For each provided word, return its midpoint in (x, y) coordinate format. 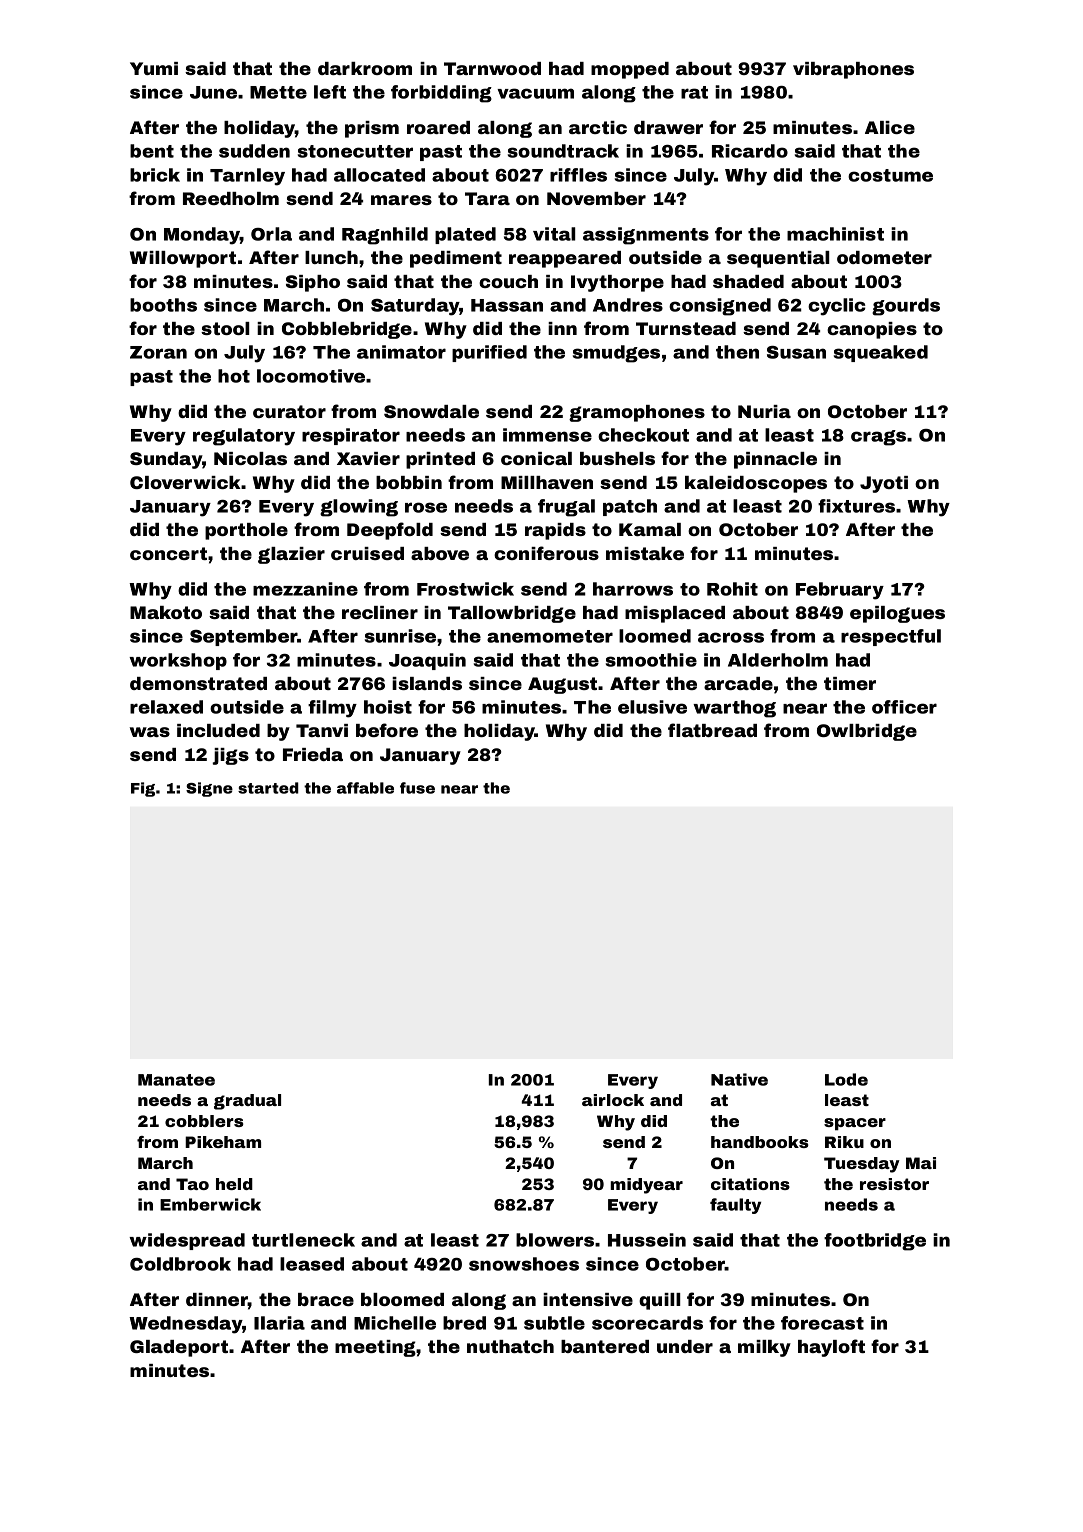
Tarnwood (492, 68)
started (268, 788)
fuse (417, 788)
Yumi (154, 68)
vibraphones (853, 70)
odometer (884, 257)
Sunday (166, 460)
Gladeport (179, 1348)
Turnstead (686, 328)
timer (850, 683)
